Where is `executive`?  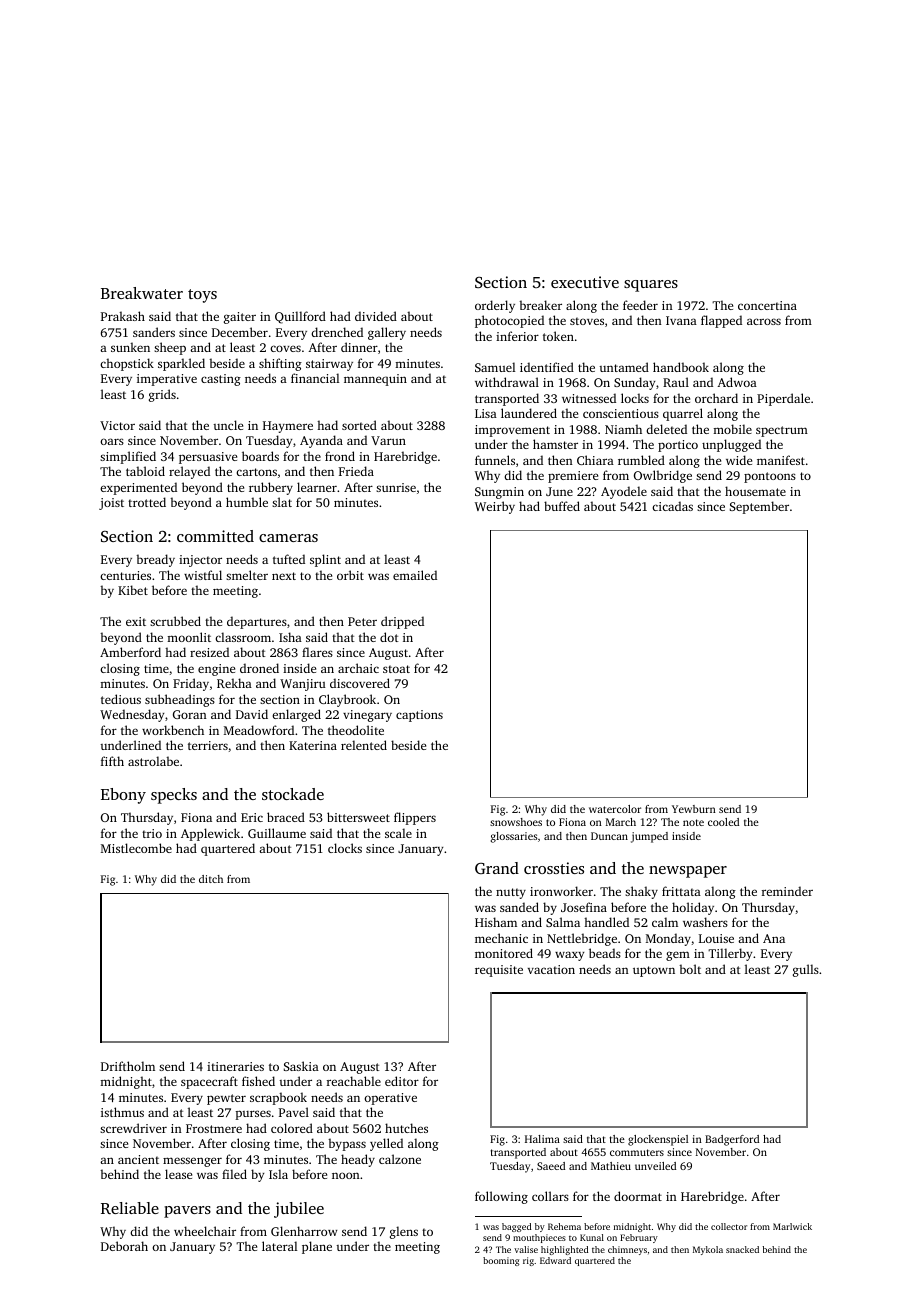
executive is located at coordinates (585, 282).
